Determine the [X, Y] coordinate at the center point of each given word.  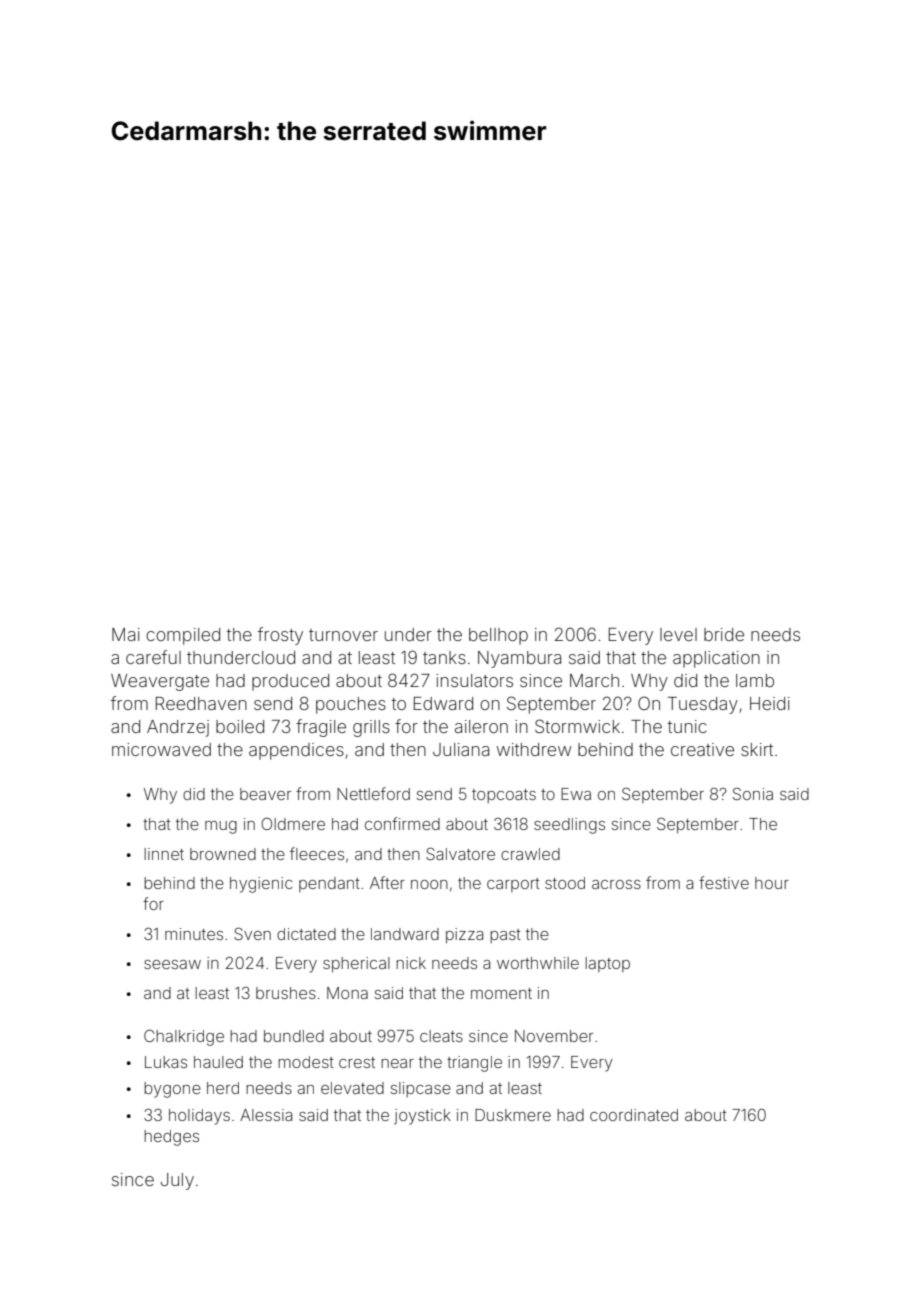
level [678, 634]
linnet [164, 854]
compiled [183, 636]
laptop [607, 964]
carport [513, 885]
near [397, 1063]
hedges [171, 1138]
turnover [343, 635]
